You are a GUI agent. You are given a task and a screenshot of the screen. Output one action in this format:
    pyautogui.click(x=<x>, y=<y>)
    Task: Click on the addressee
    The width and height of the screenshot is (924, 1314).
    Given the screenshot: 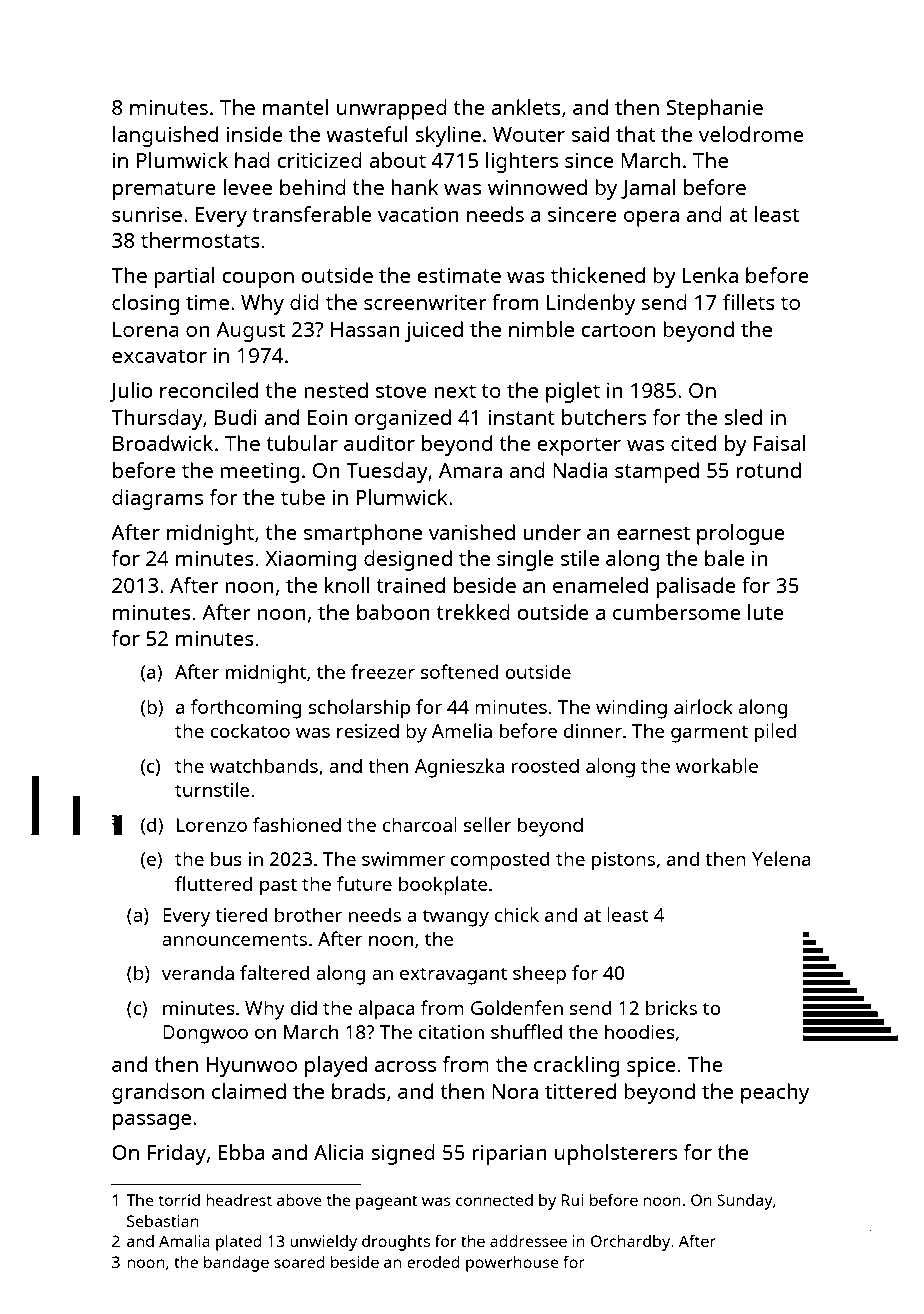 What is the action you would take?
    pyautogui.click(x=528, y=1241)
